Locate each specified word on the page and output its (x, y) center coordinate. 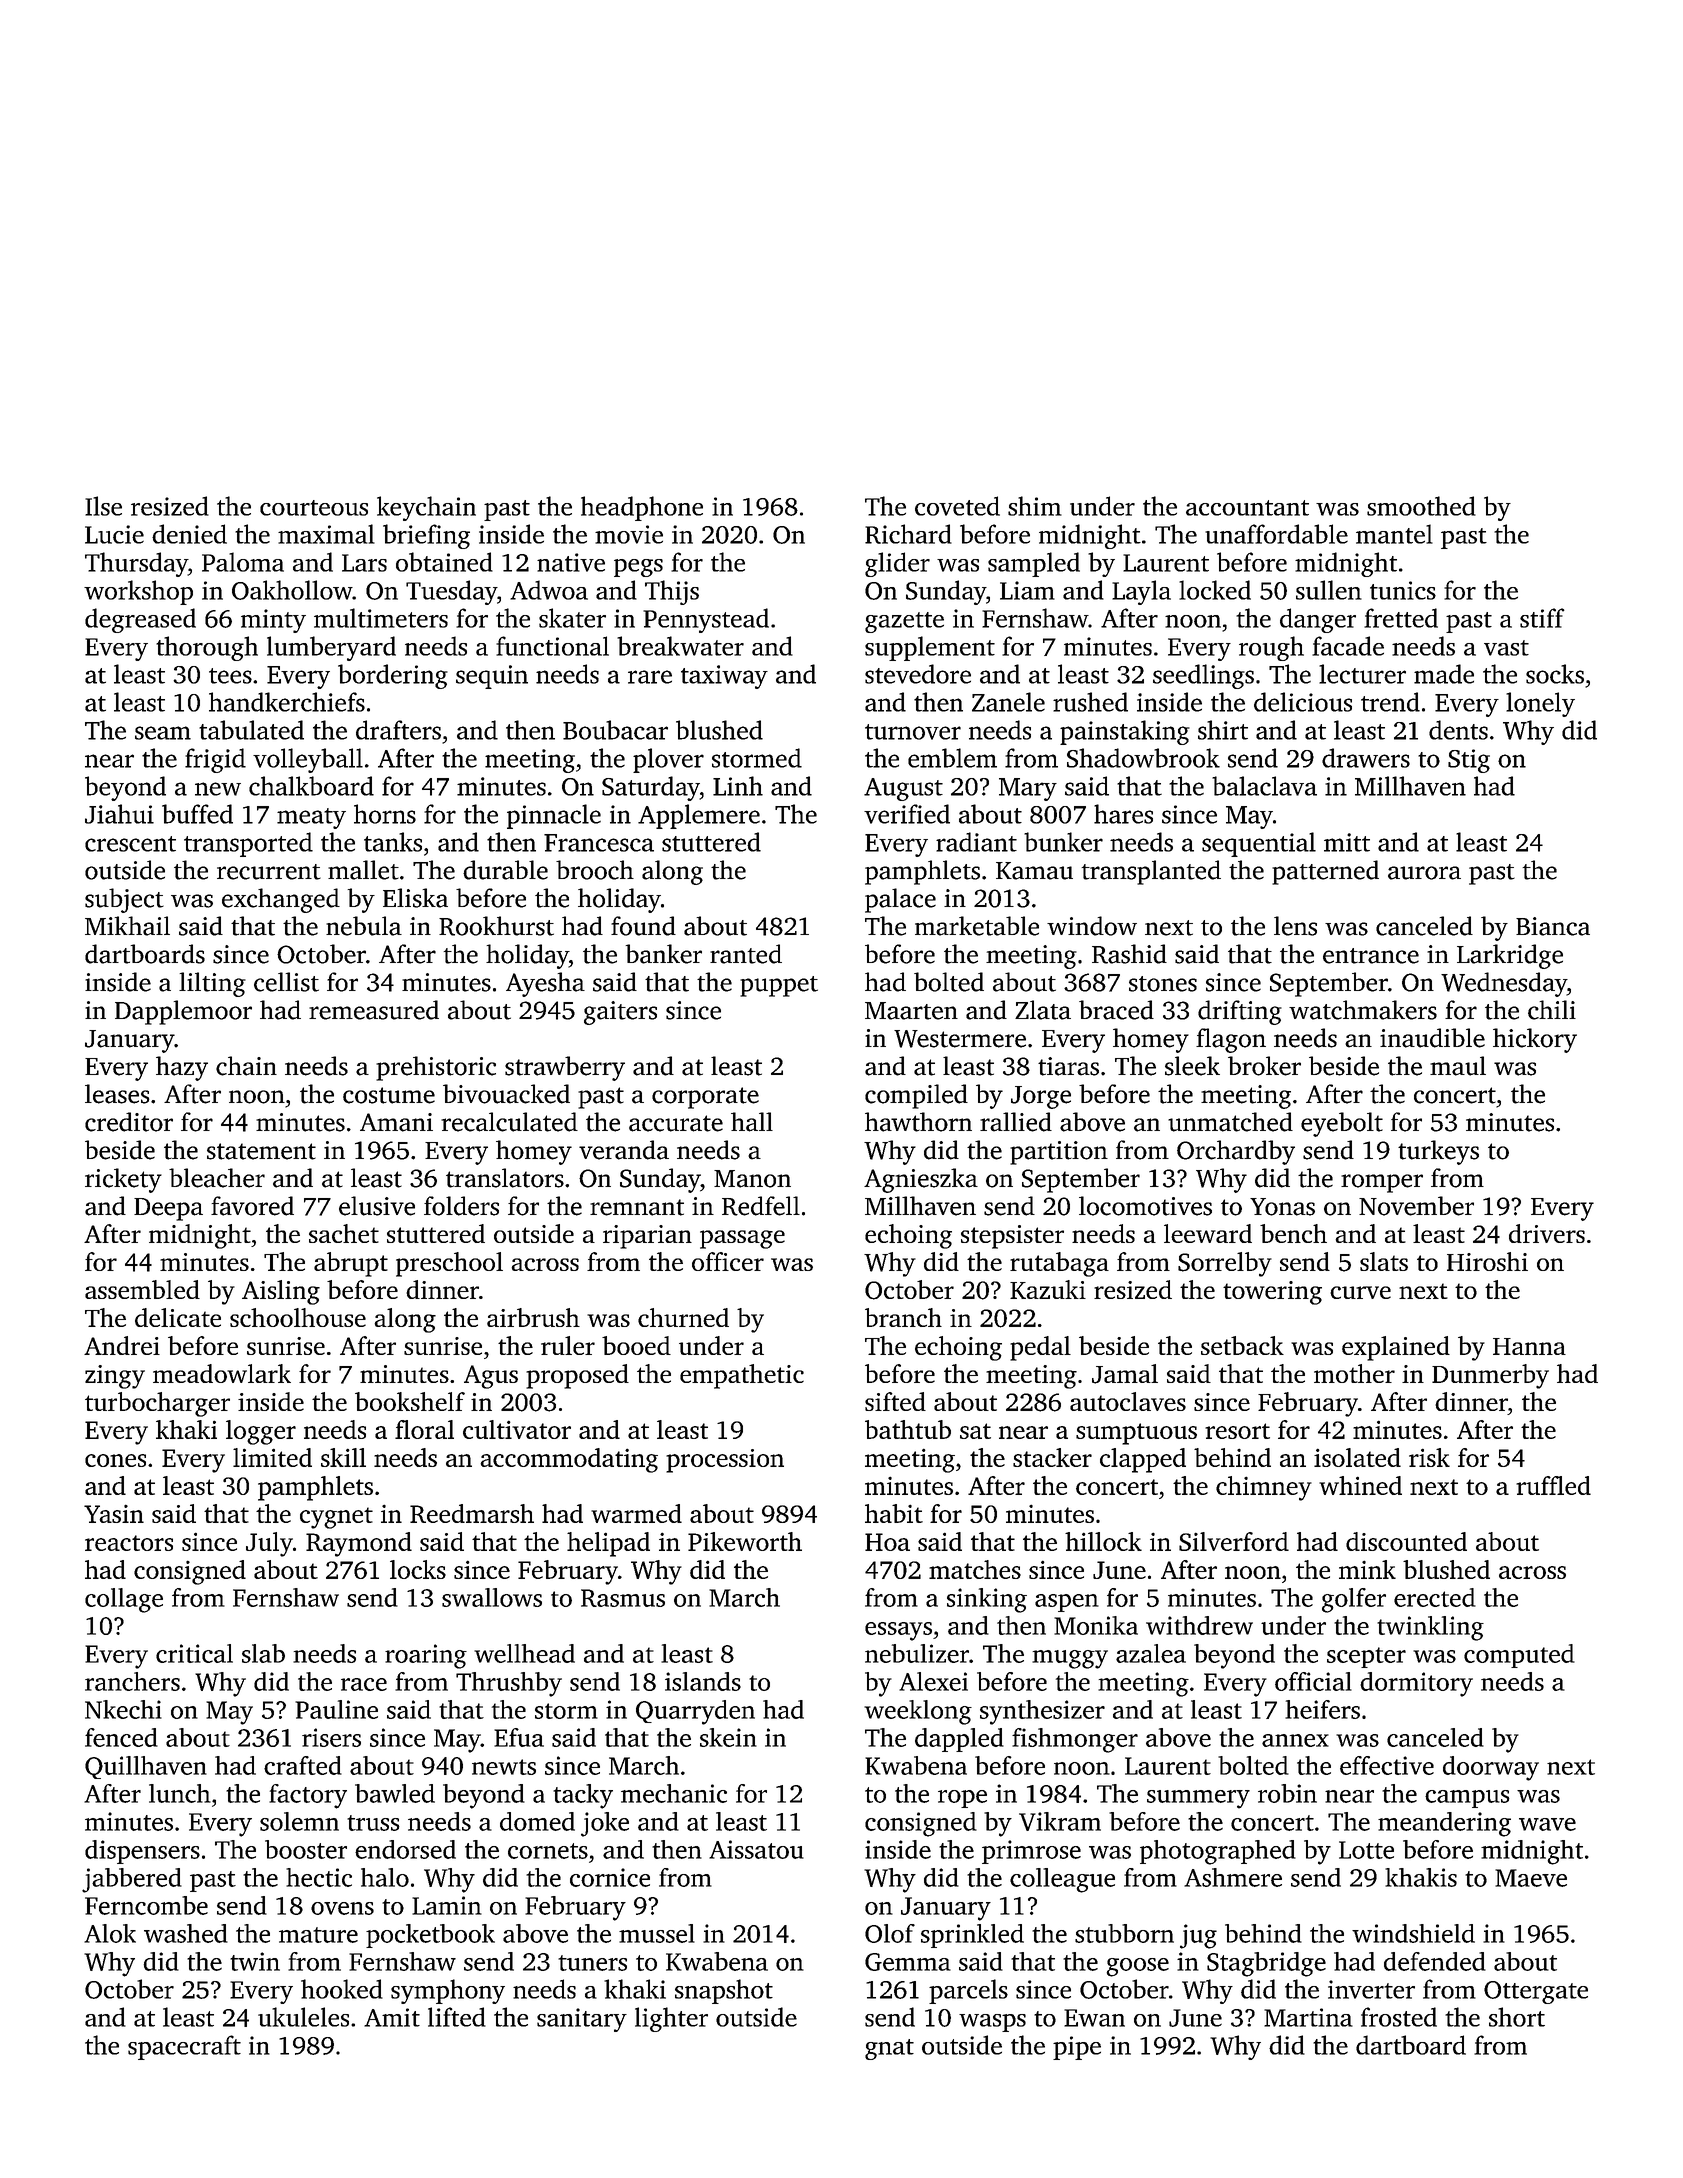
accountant (1247, 508)
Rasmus (623, 1598)
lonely (1540, 704)
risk (1429, 1457)
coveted (957, 506)
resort (1237, 1431)
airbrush (533, 1317)
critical (194, 1653)
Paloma (243, 562)
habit (894, 1513)
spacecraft (184, 2047)
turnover (913, 732)
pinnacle (554, 816)
